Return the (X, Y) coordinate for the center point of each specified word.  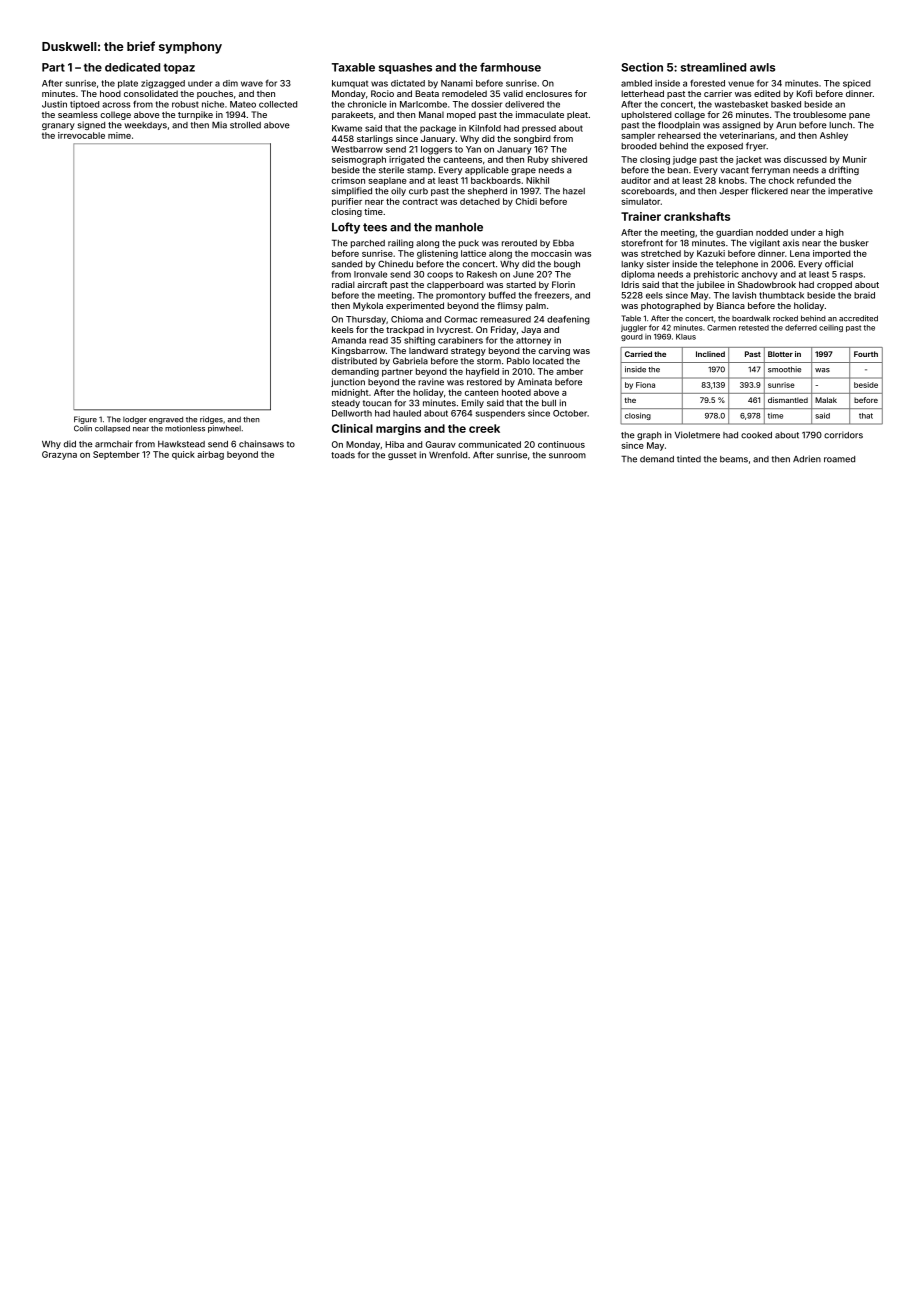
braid (864, 295)
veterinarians (747, 135)
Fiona (645, 385)
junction (348, 382)
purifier (347, 202)
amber (569, 371)
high (835, 233)
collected (278, 104)
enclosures (549, 93)
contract (420, 201)
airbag (210, 455)
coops (440, 275)
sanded (347, 264)
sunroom (567, 456)
